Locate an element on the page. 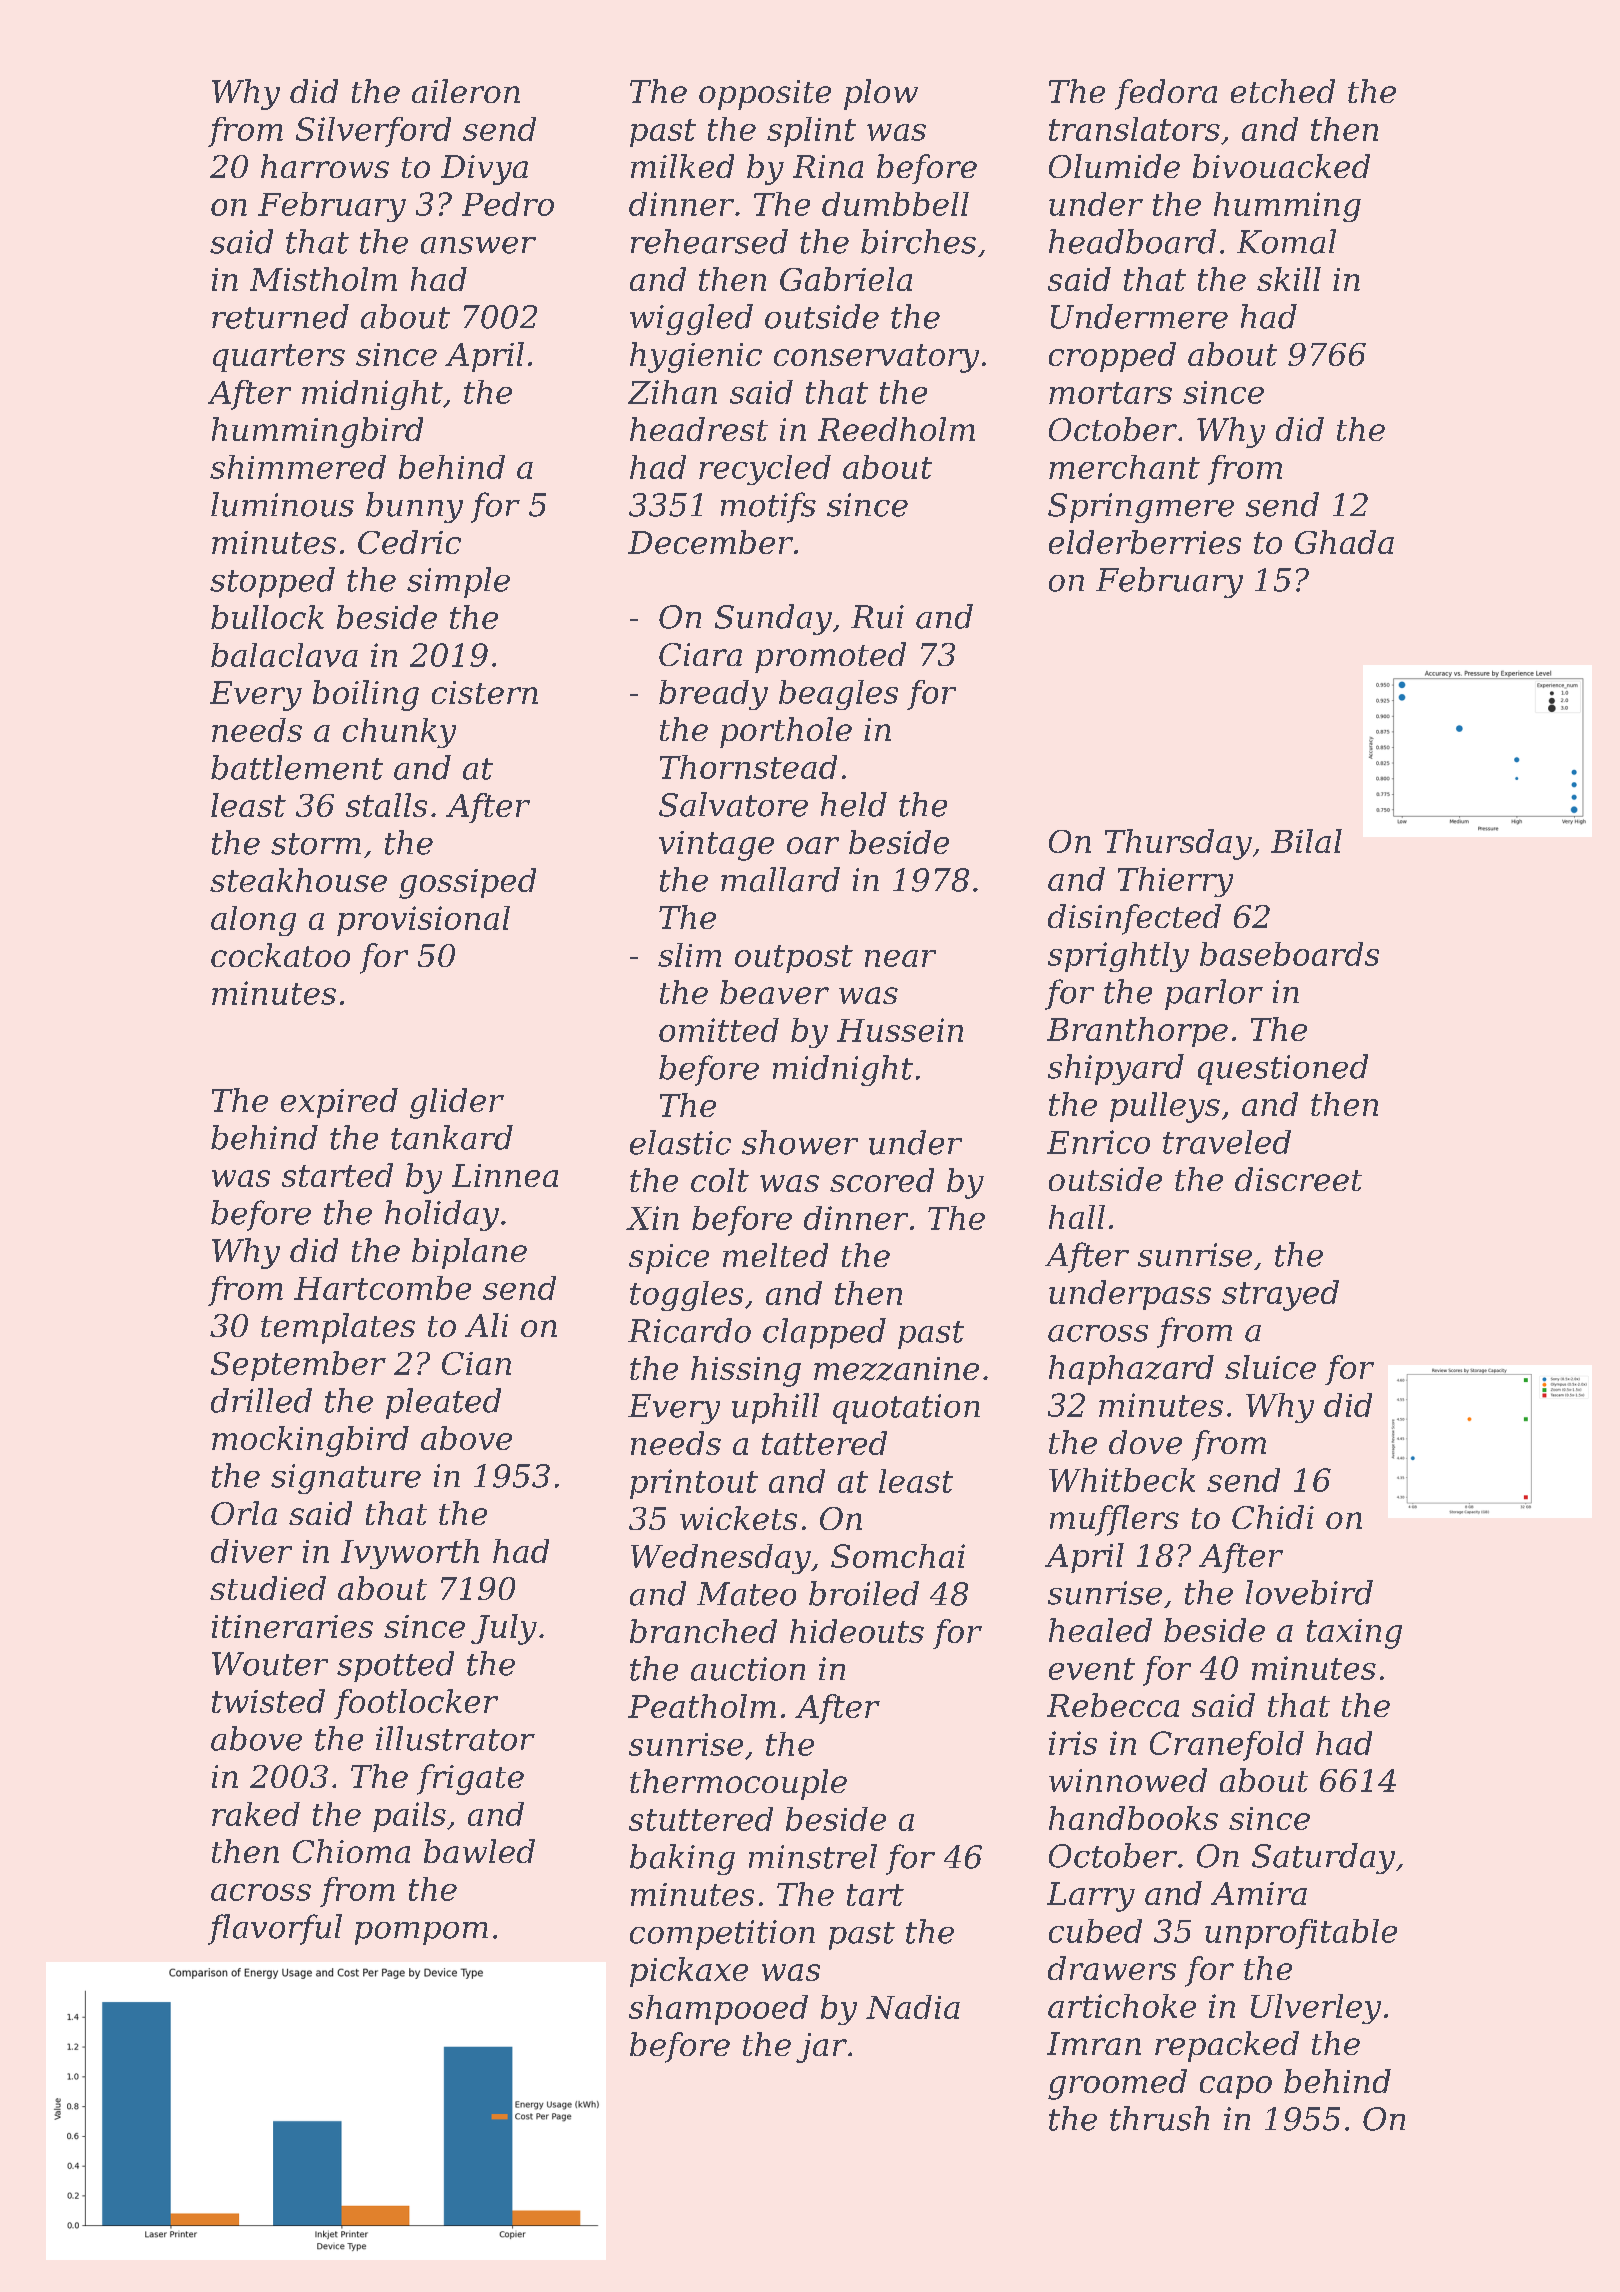  shampooed is located at coordinates (718, 2010).
